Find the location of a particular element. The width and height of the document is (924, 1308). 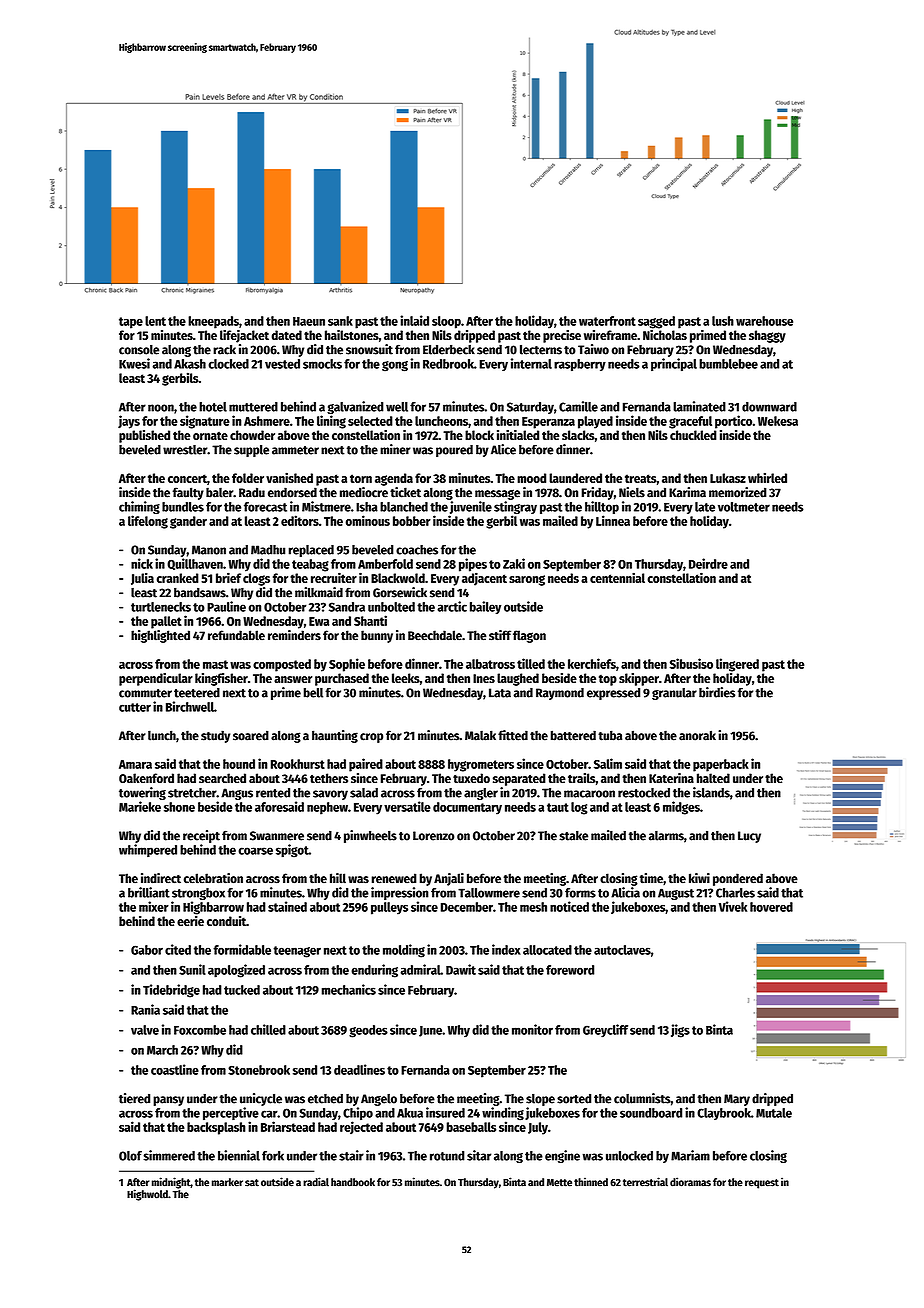

marker is located at coordinates (227, 1182).
